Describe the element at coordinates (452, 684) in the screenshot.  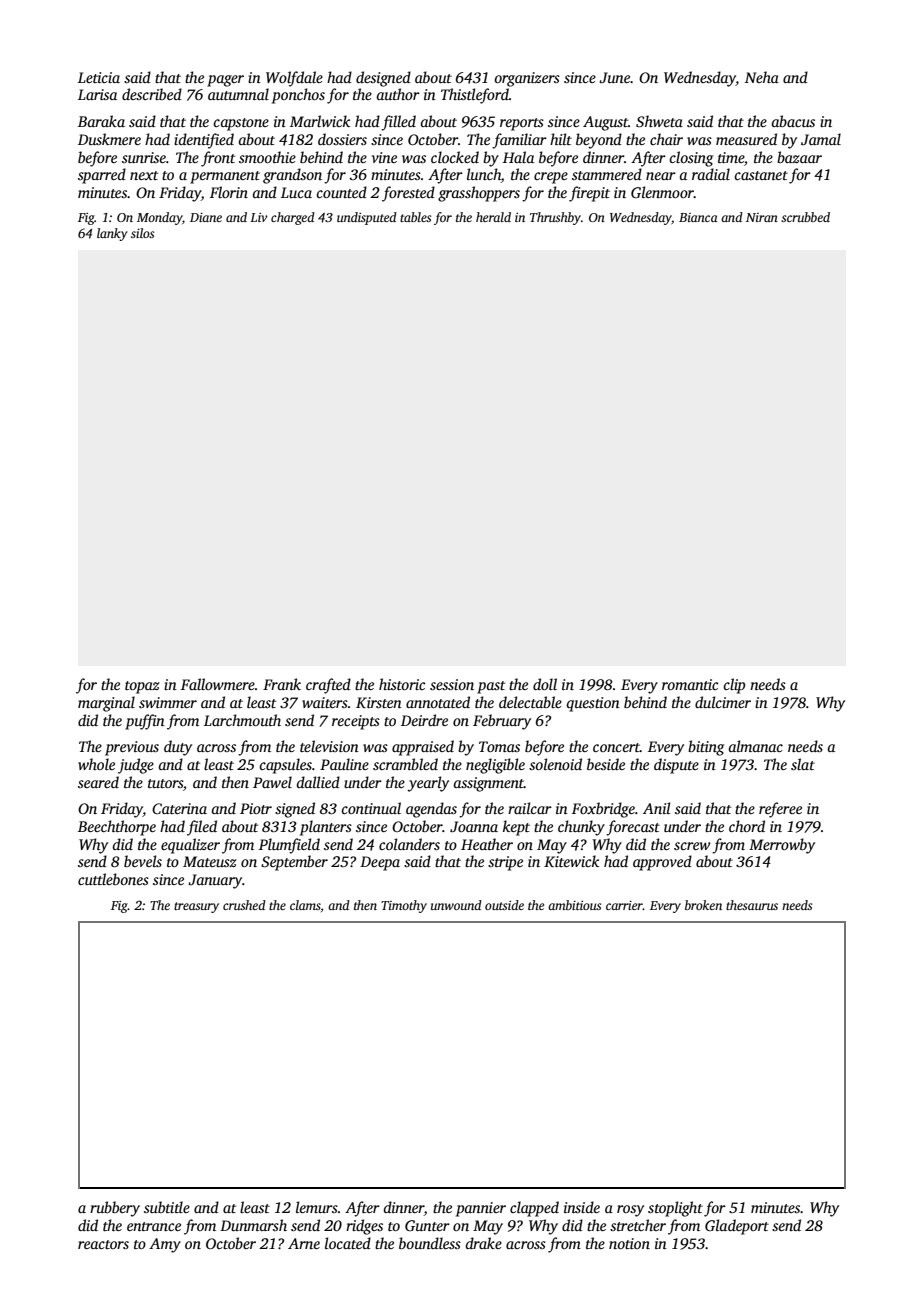
I see `session` at that location.
